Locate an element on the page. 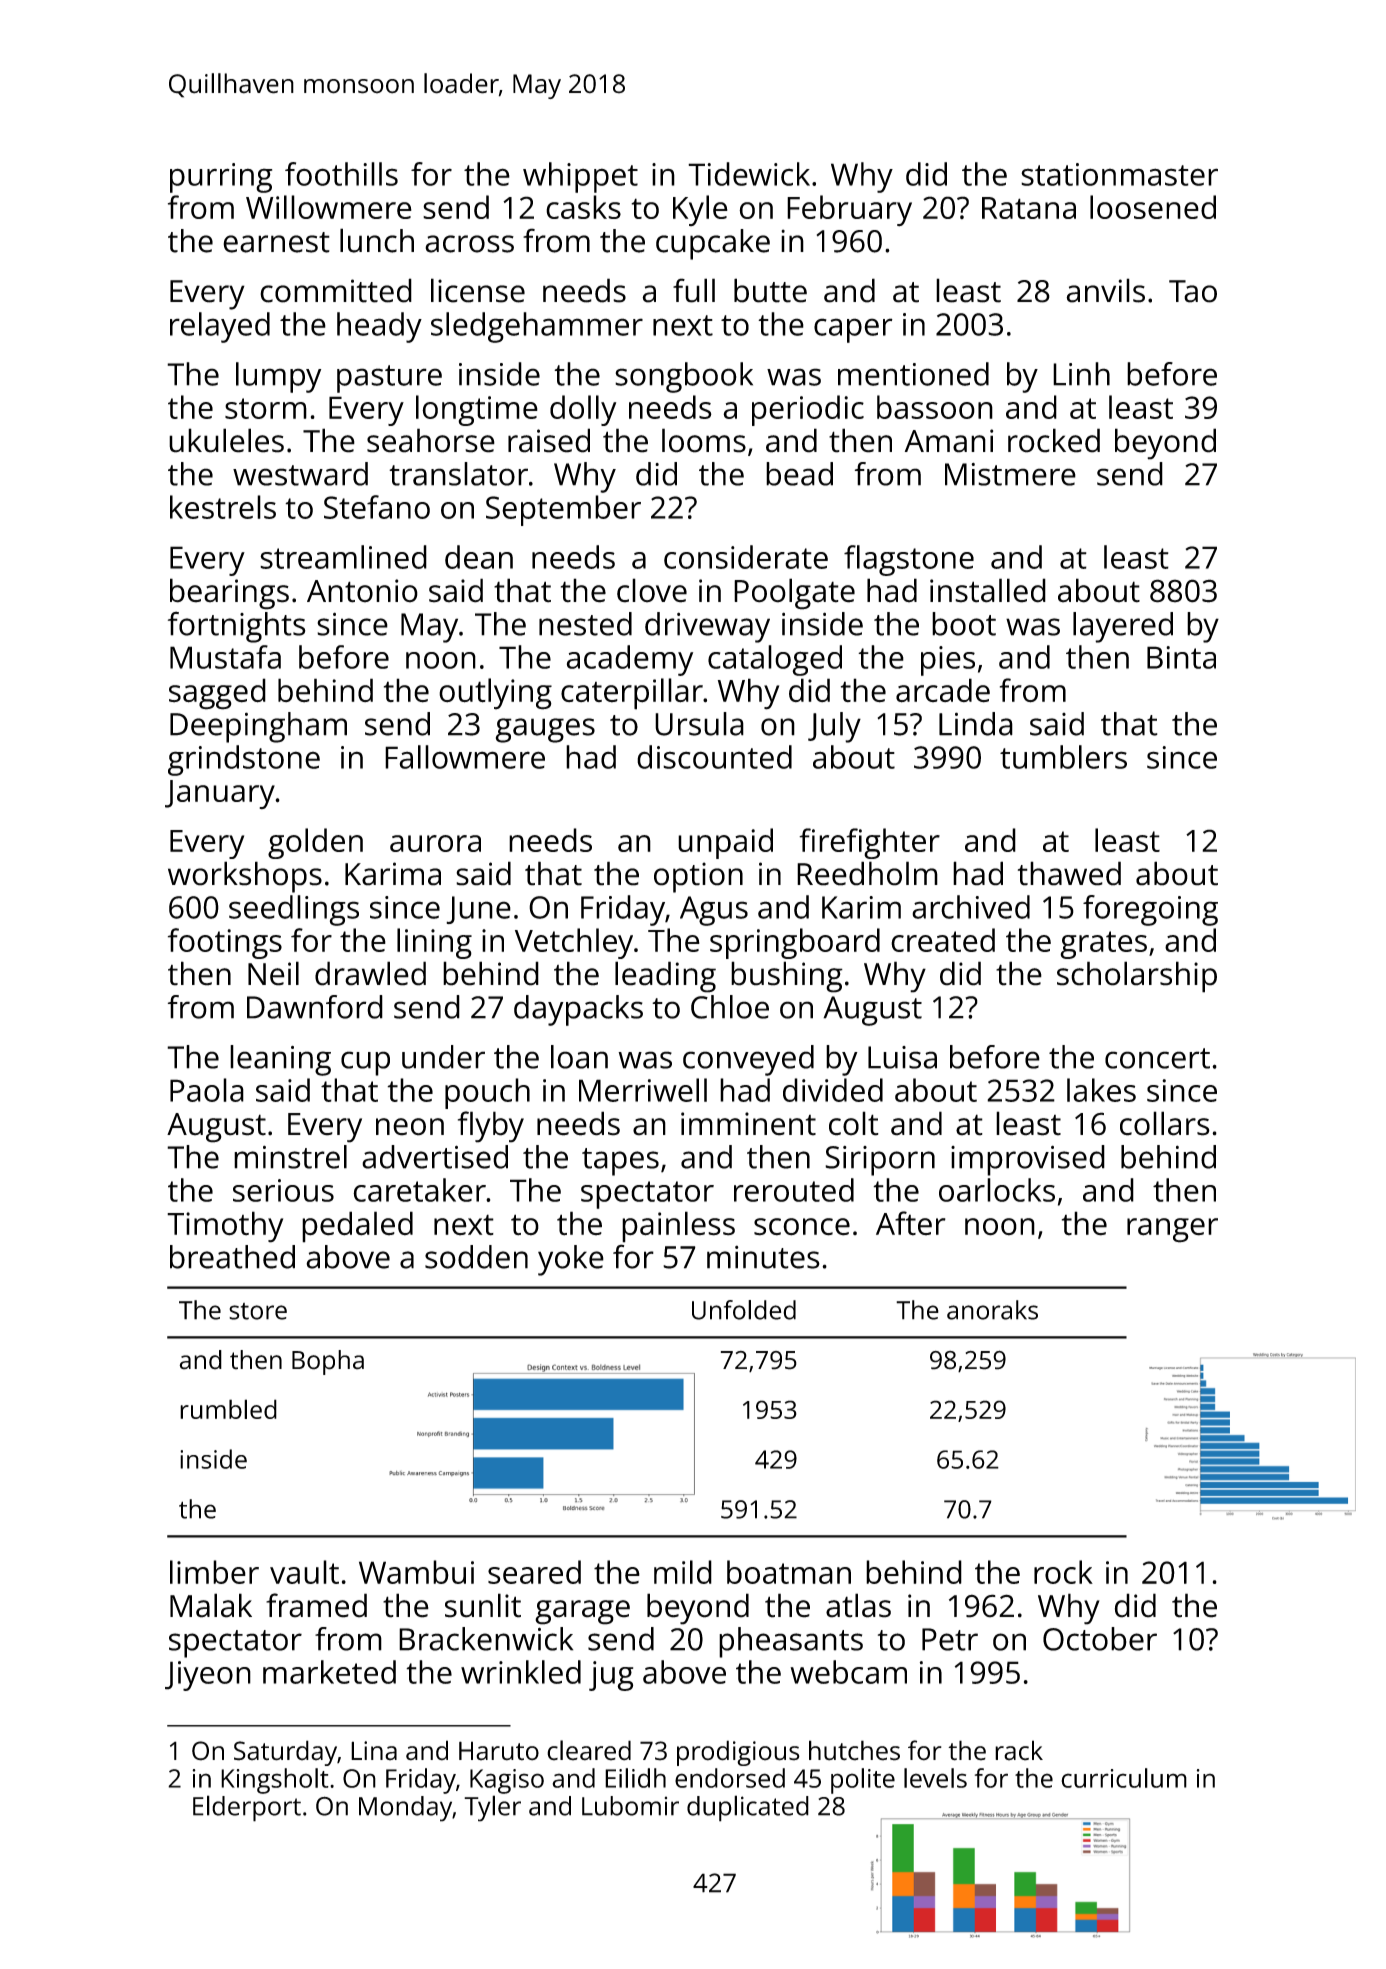  foothills is located at coordinates (341, 174).
